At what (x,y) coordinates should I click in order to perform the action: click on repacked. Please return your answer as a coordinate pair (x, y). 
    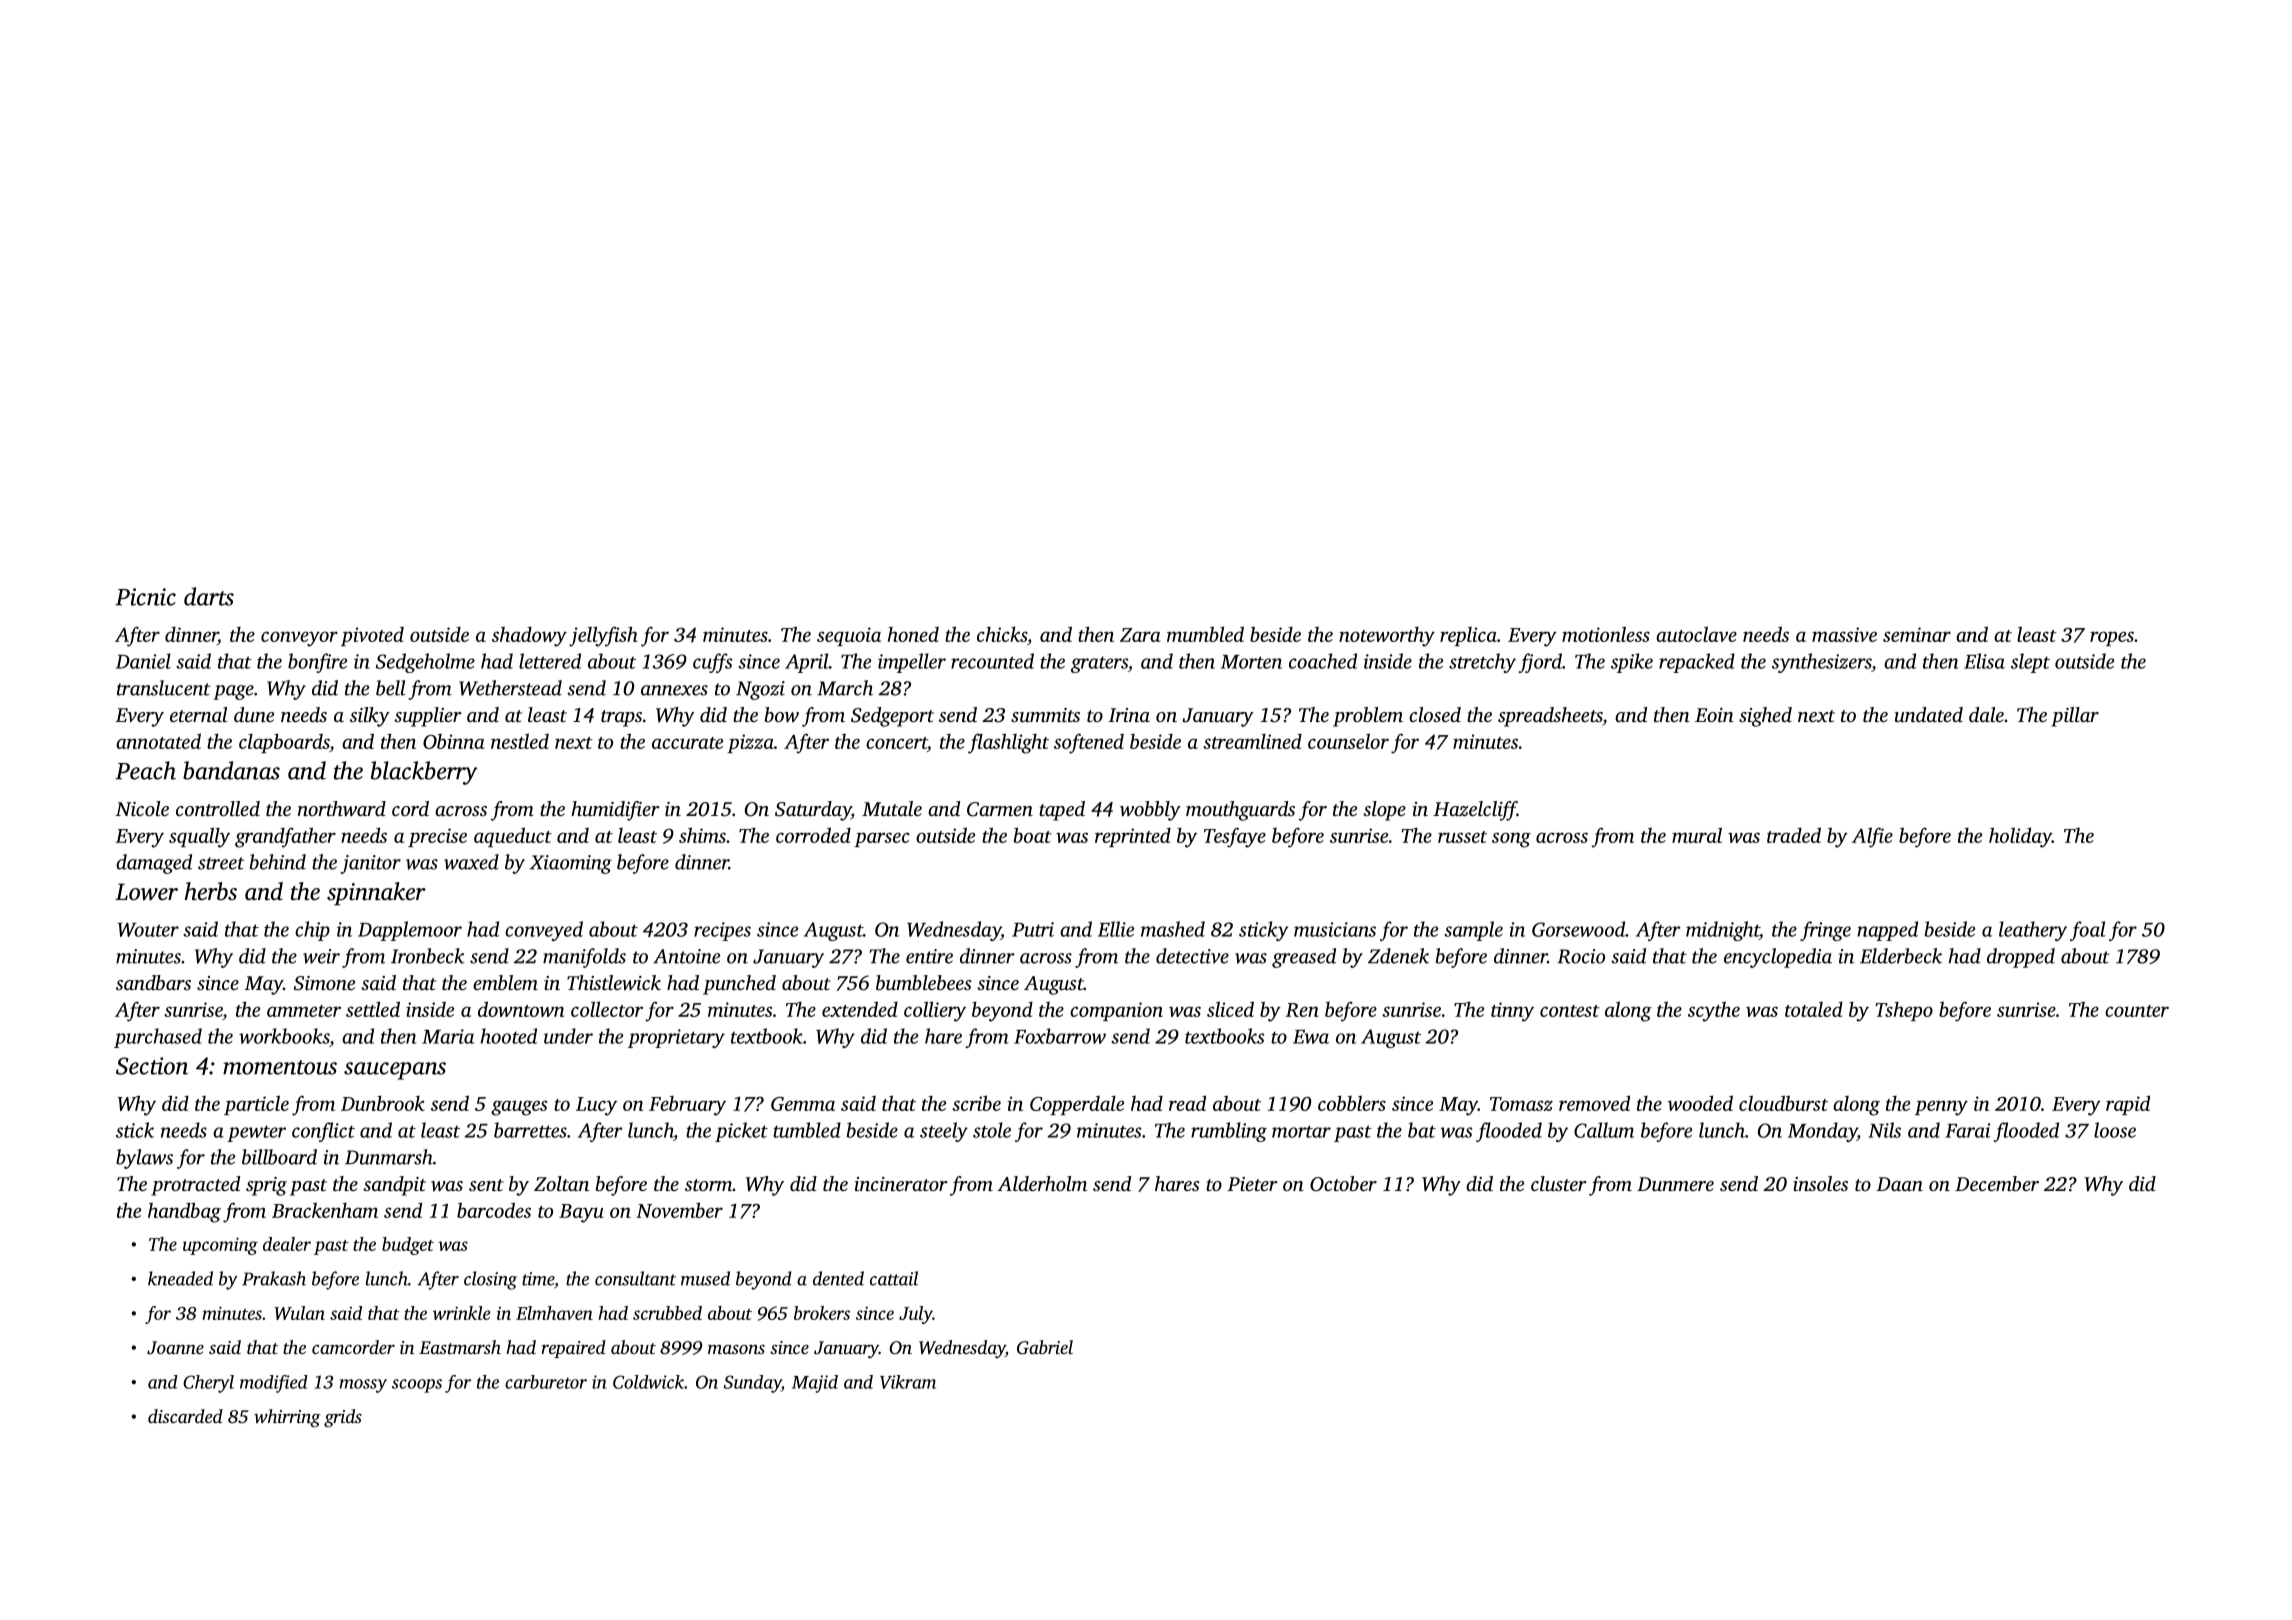
    Looking at the image, I should click on (1697, 663).
